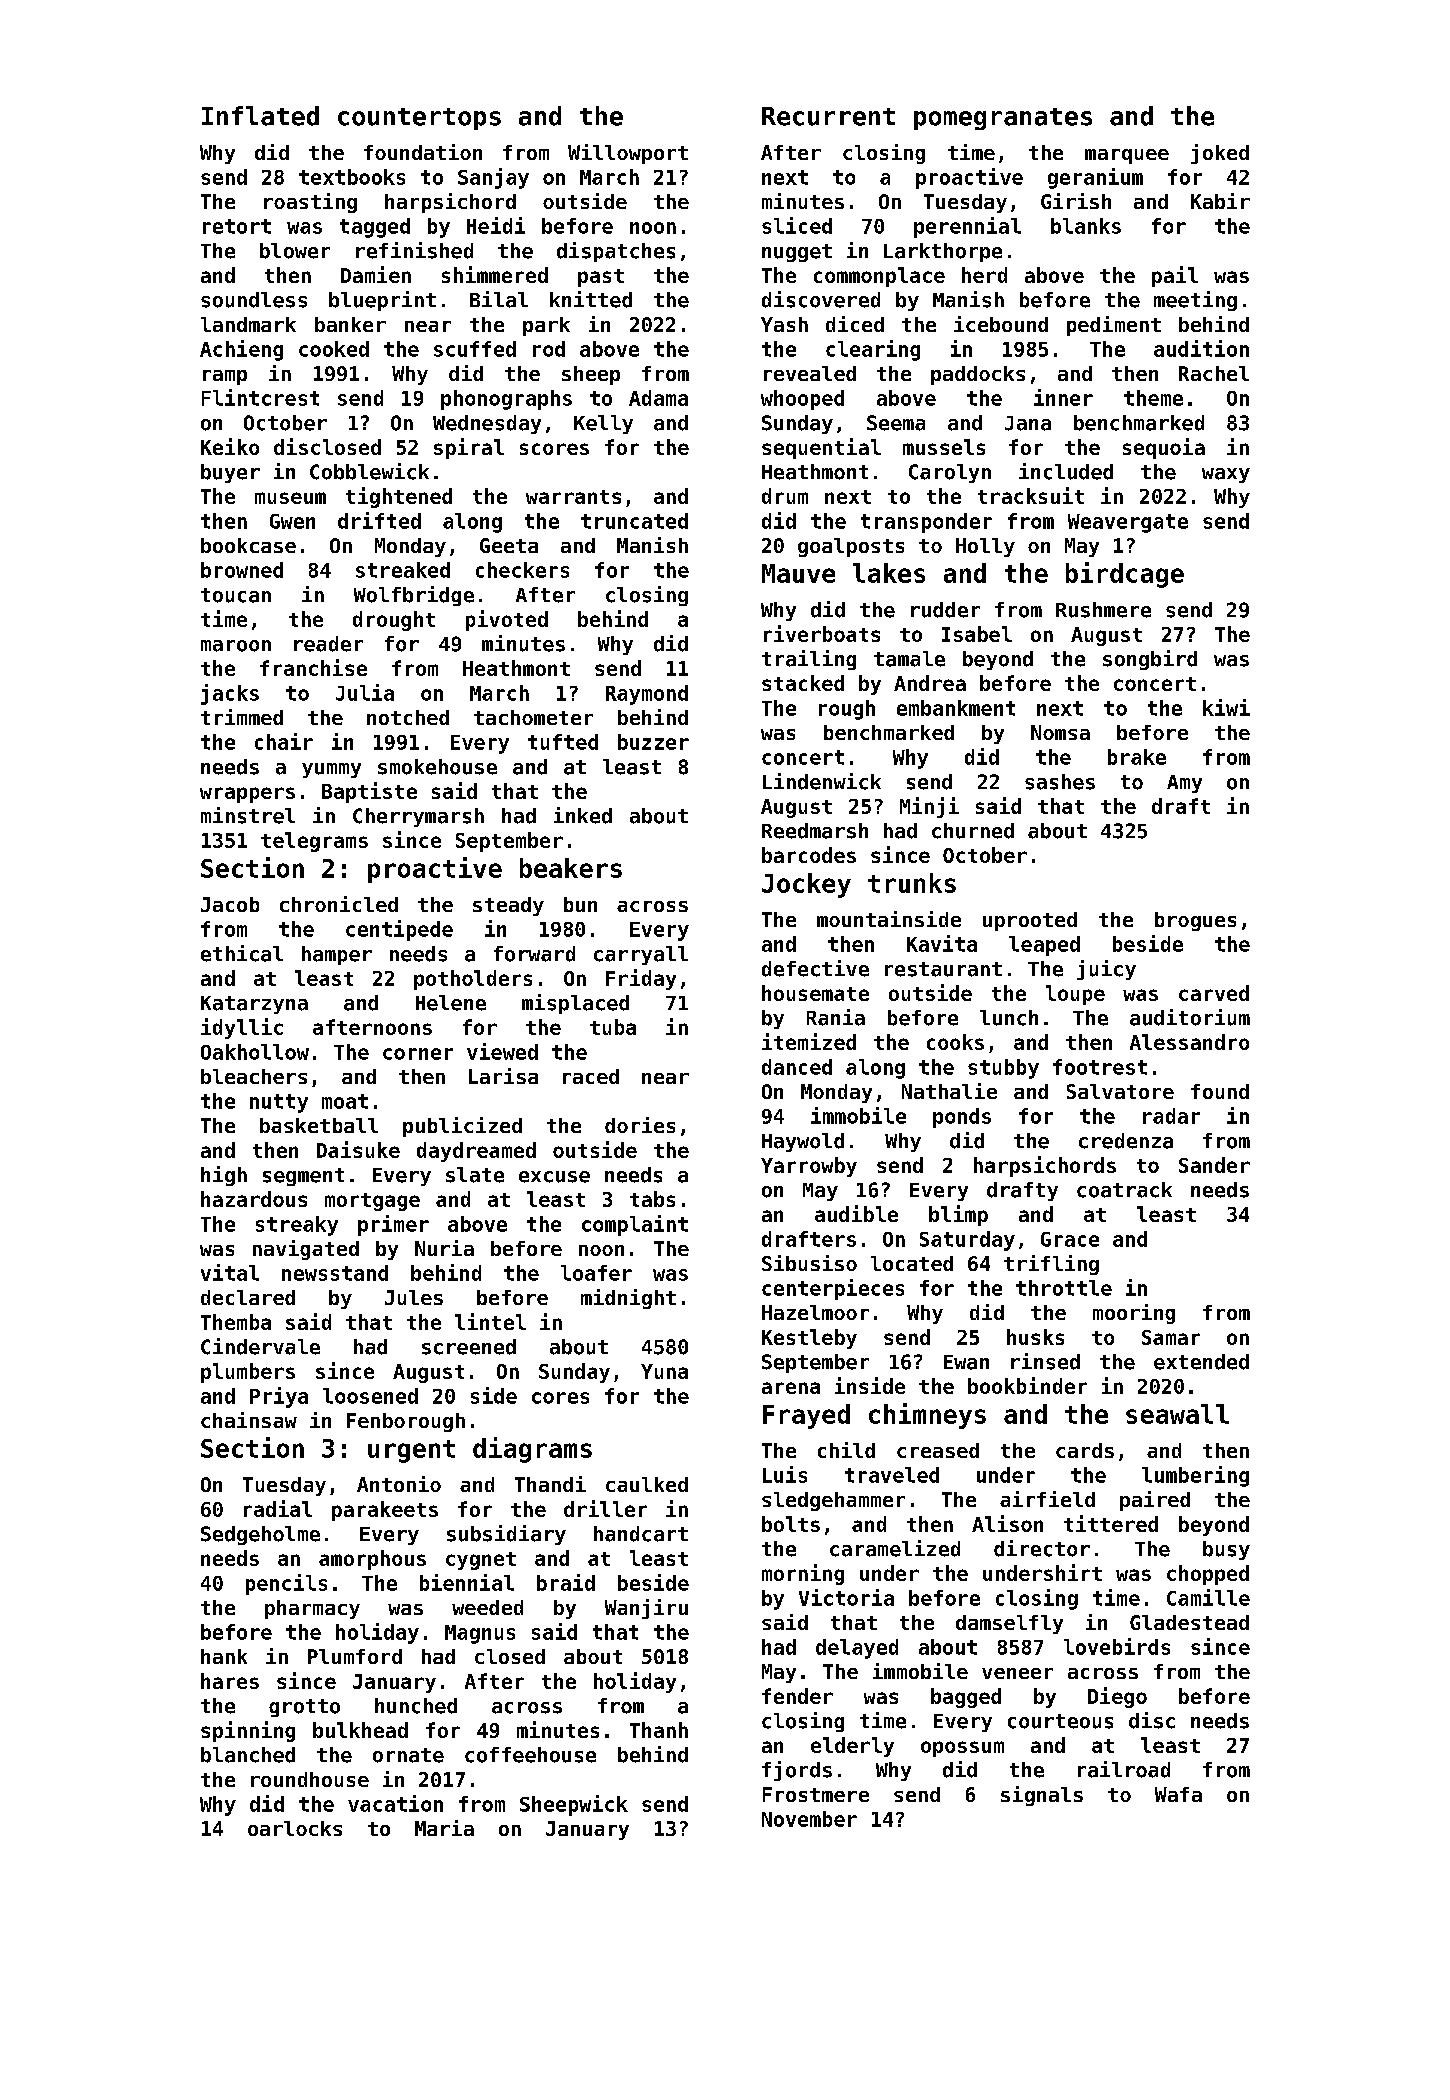  I want to click on Yuna, so click(664, 1371).
